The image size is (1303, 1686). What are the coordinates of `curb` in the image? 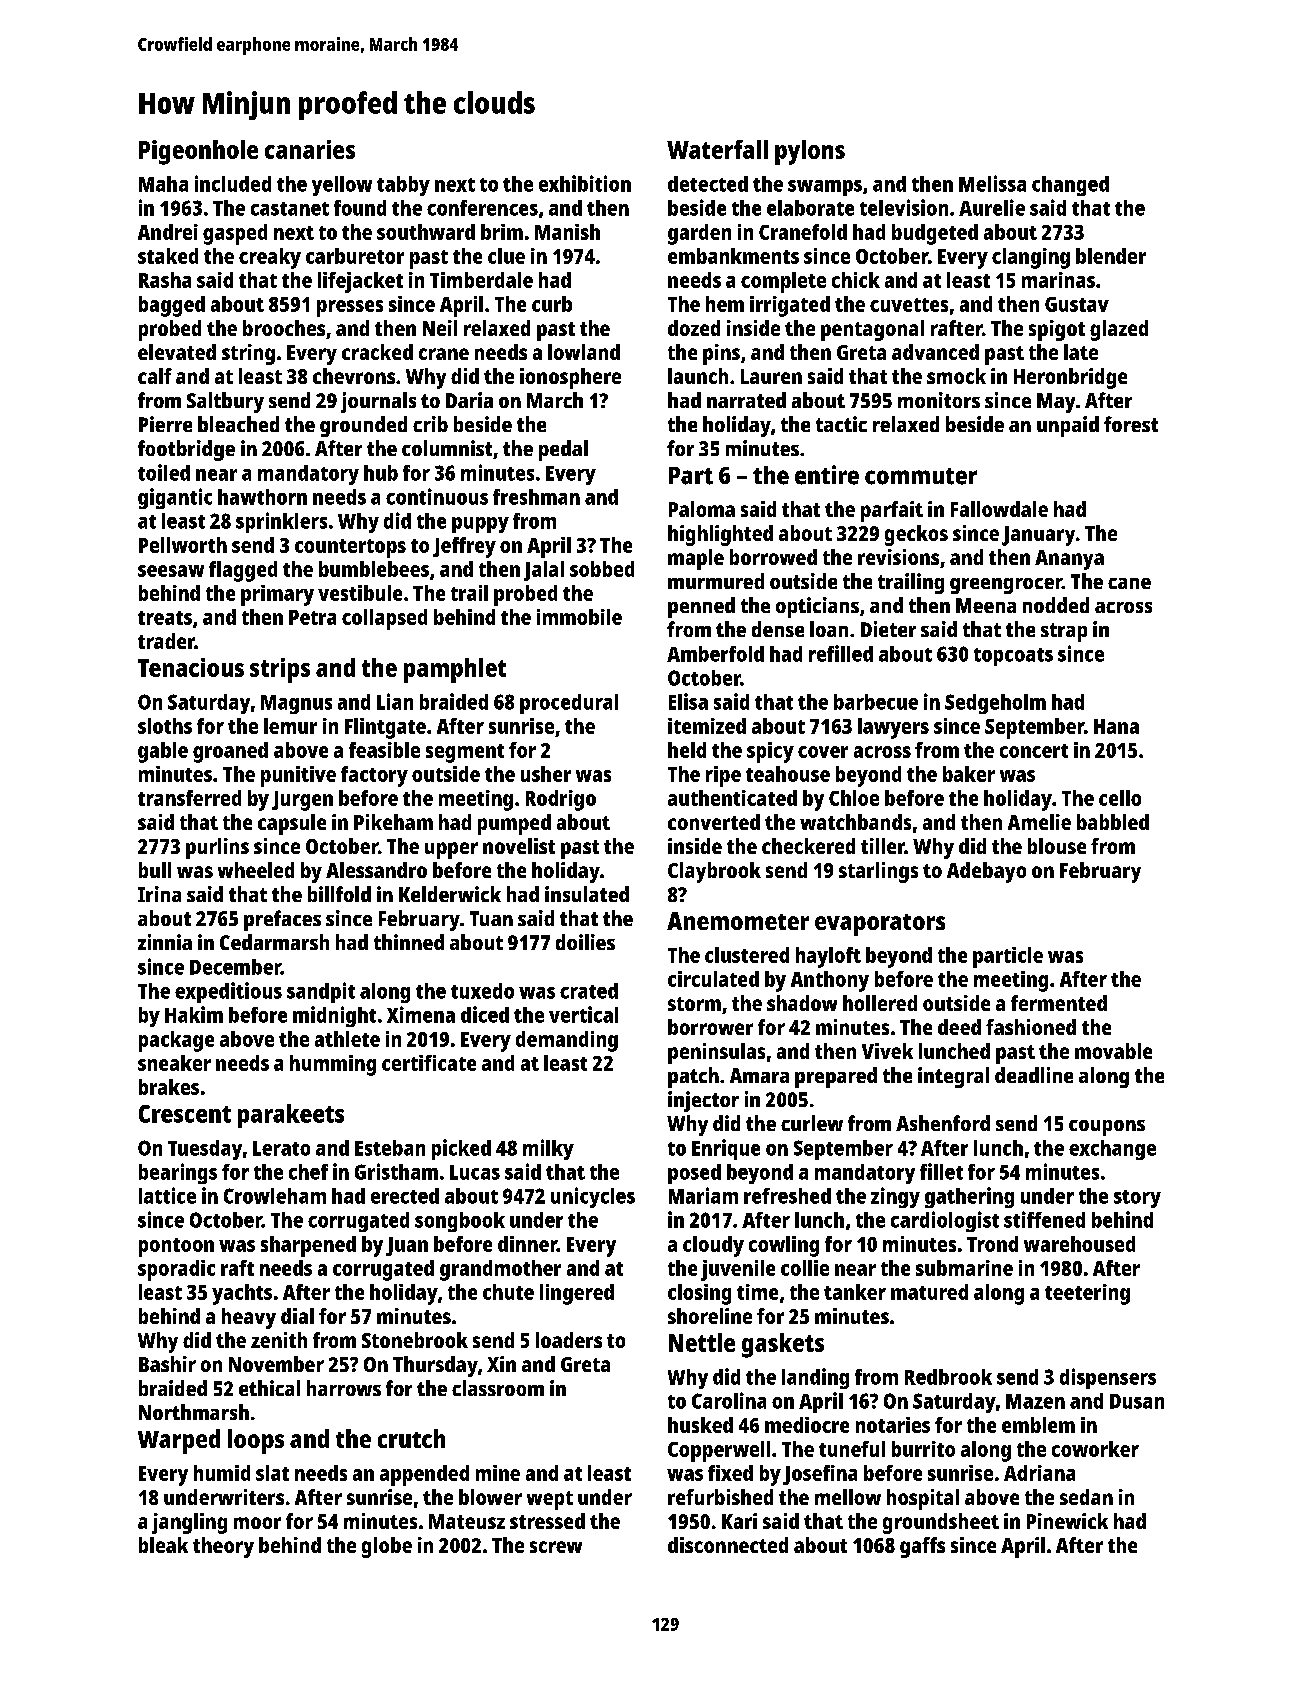 It's located at (552, 304).
